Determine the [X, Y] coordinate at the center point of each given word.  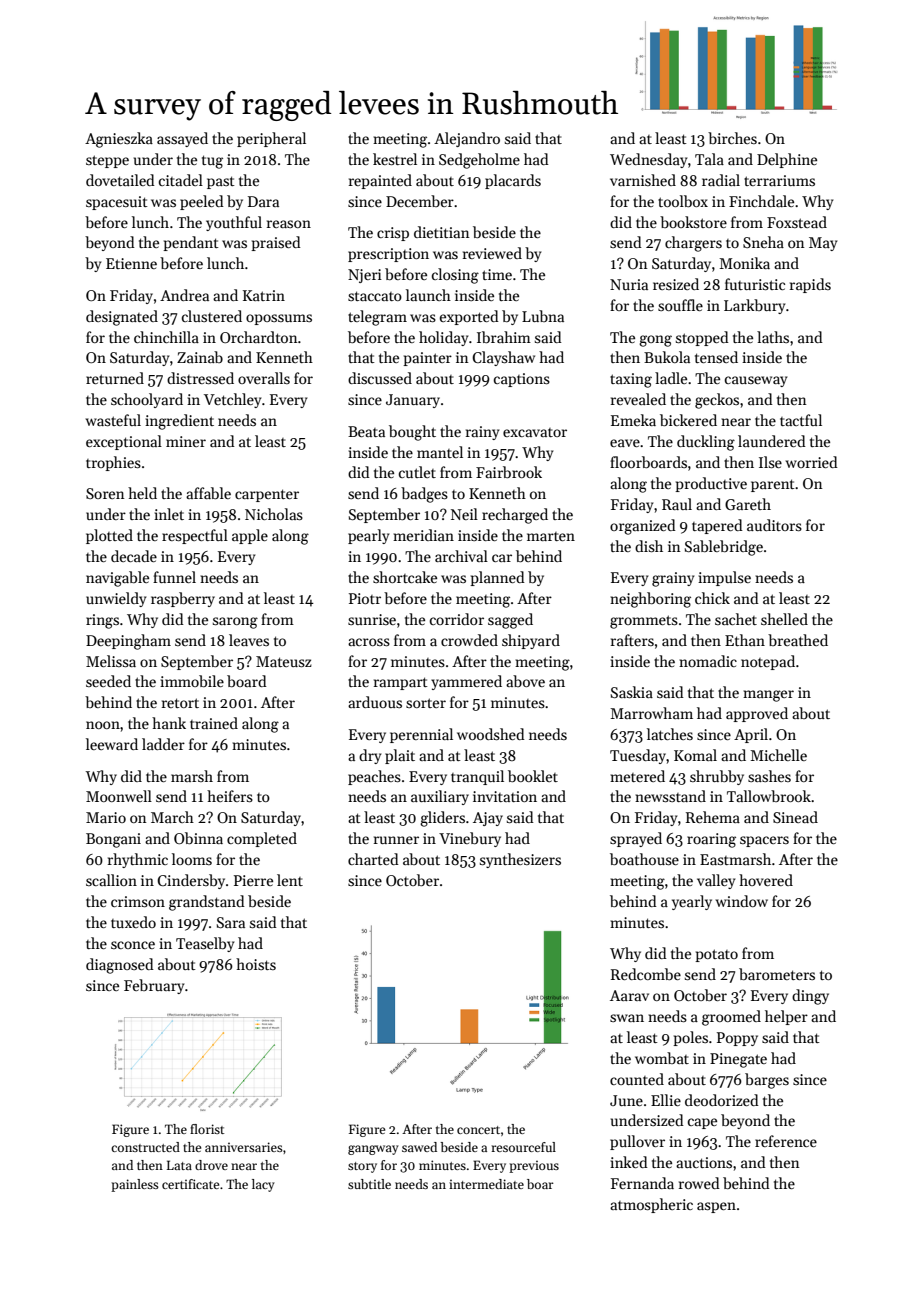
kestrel [395, 159]
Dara [263, 201]
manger [768, 696]
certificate [190, 1184]
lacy [263, 1185]
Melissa [111, 661]
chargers [693, 244]
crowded [469, 640]
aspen [716, 1207]
